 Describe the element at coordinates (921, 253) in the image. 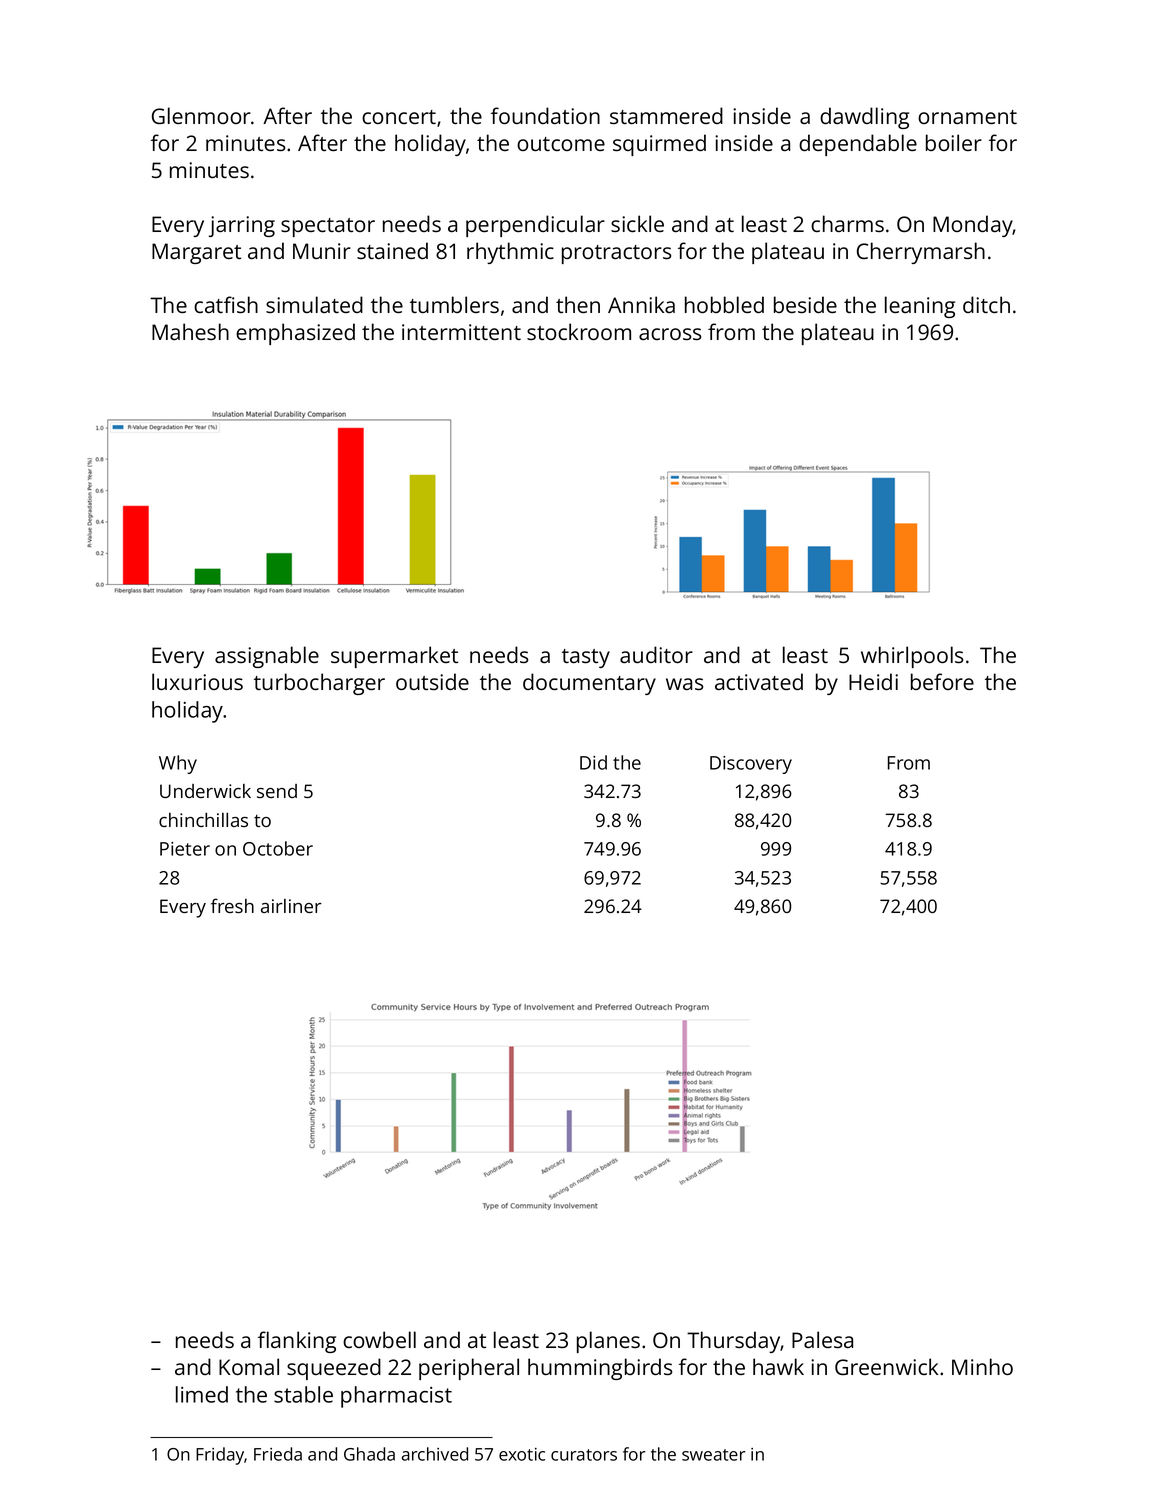

I see `Cherrymarsh` at that location.
